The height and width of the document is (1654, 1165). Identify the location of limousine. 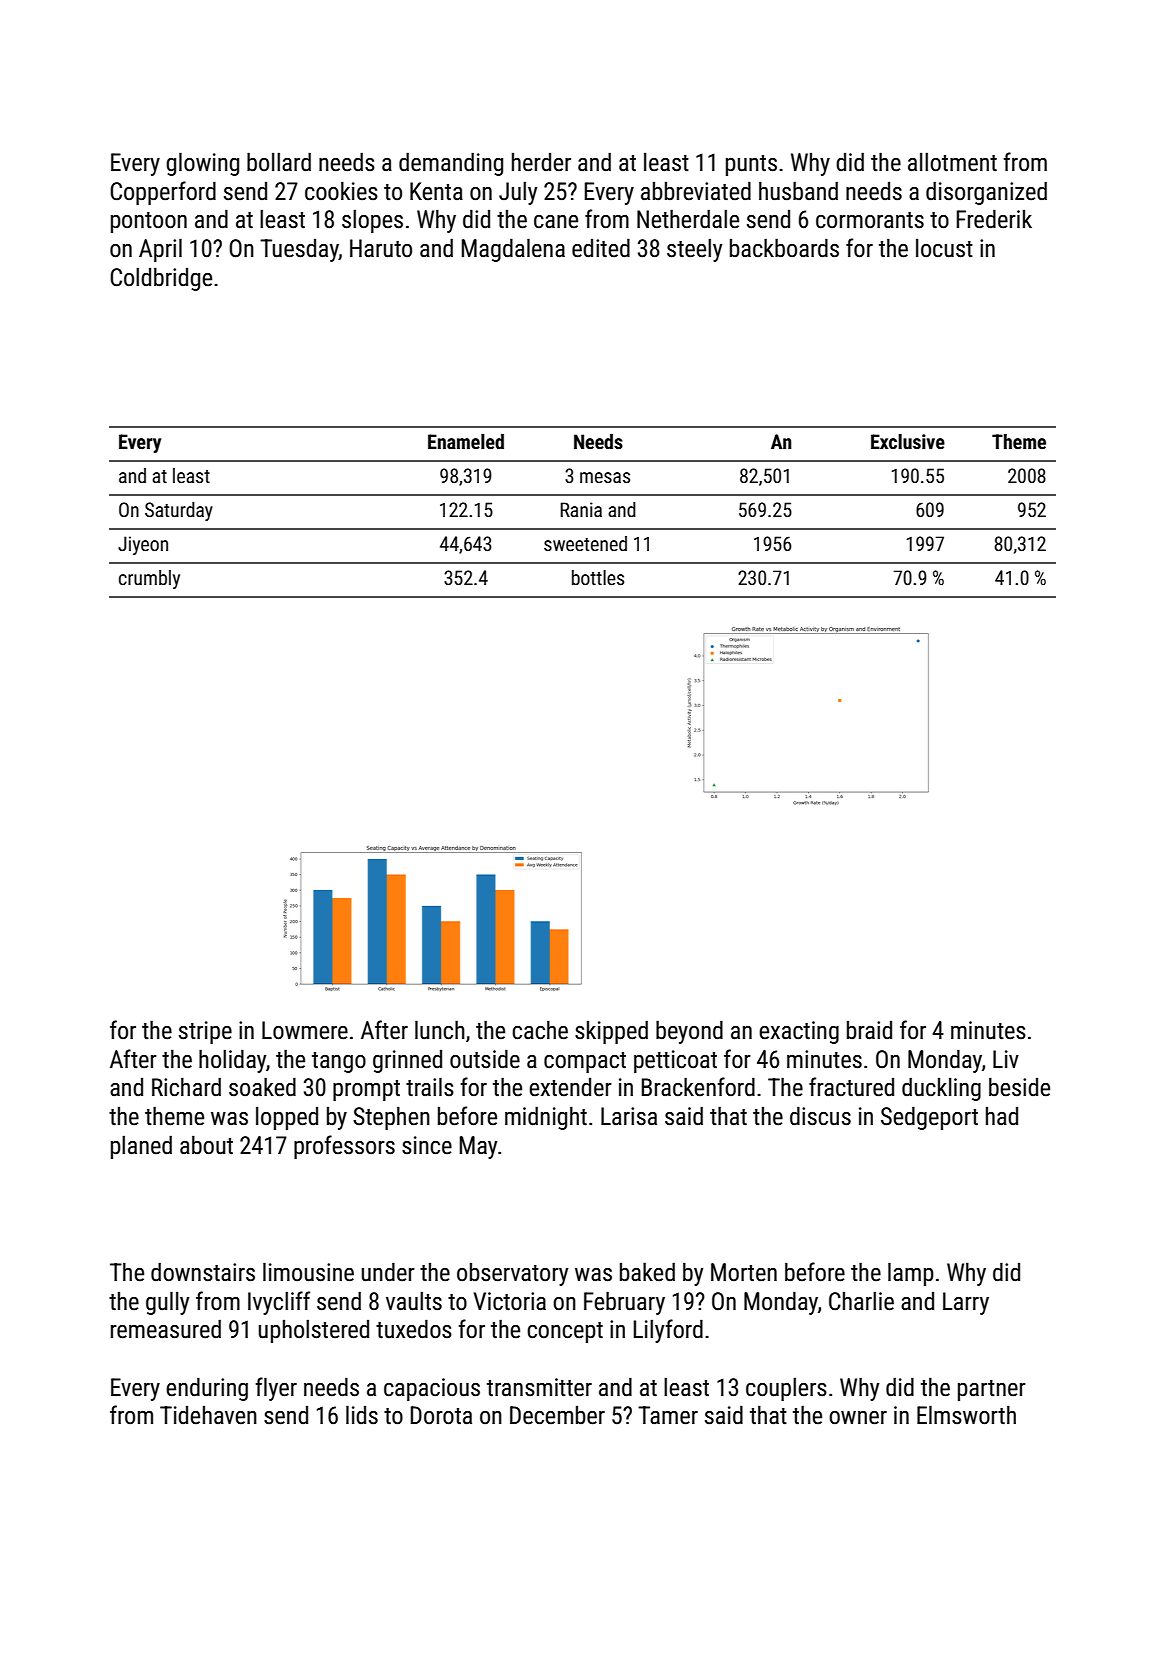
(308, 1272).
